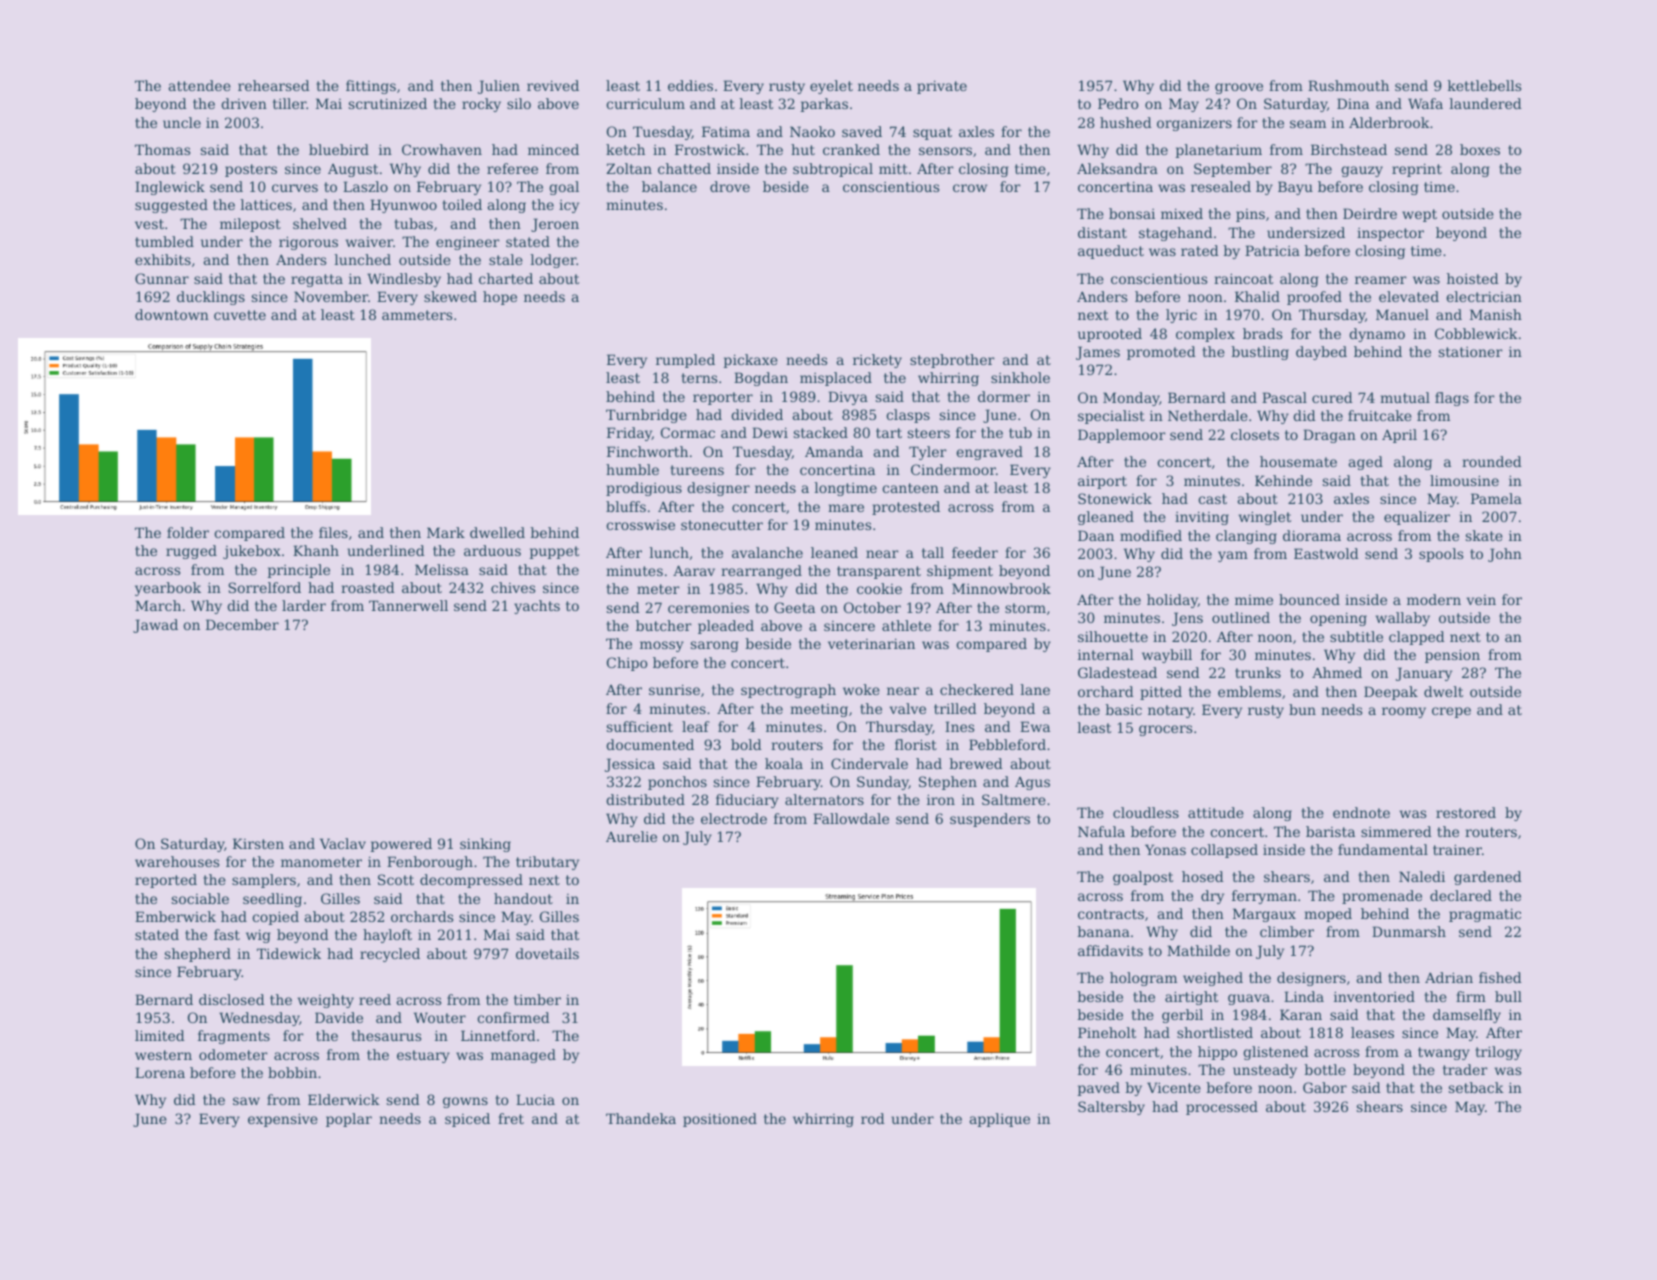 The width and height of the page is (1657, 1280). What do you see at coordinates (1165, 730) in the page?
I see `grocers` at bounding box center [1165, 730].
